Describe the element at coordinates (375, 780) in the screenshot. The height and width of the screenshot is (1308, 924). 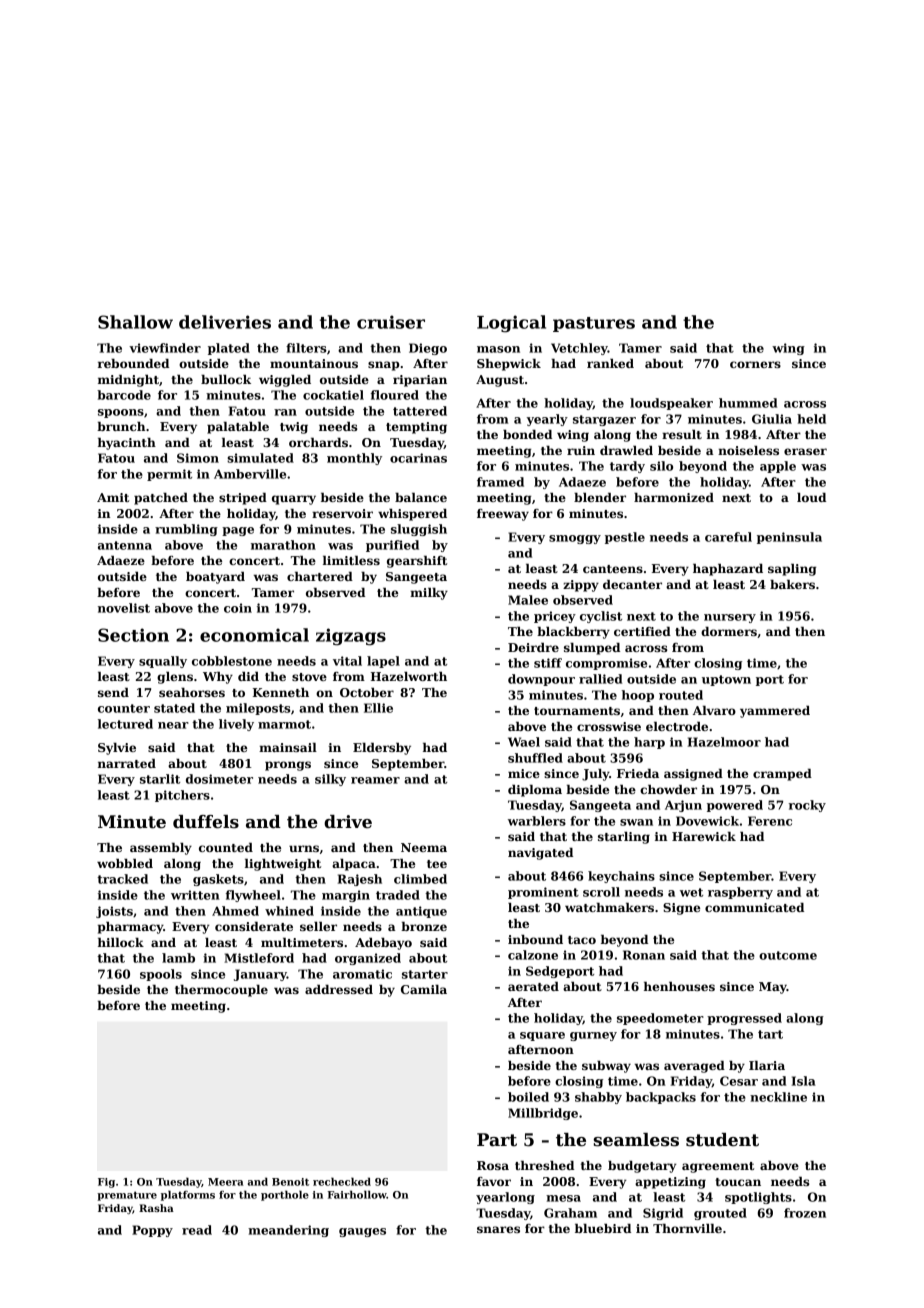
I see `reamer` at that location.
